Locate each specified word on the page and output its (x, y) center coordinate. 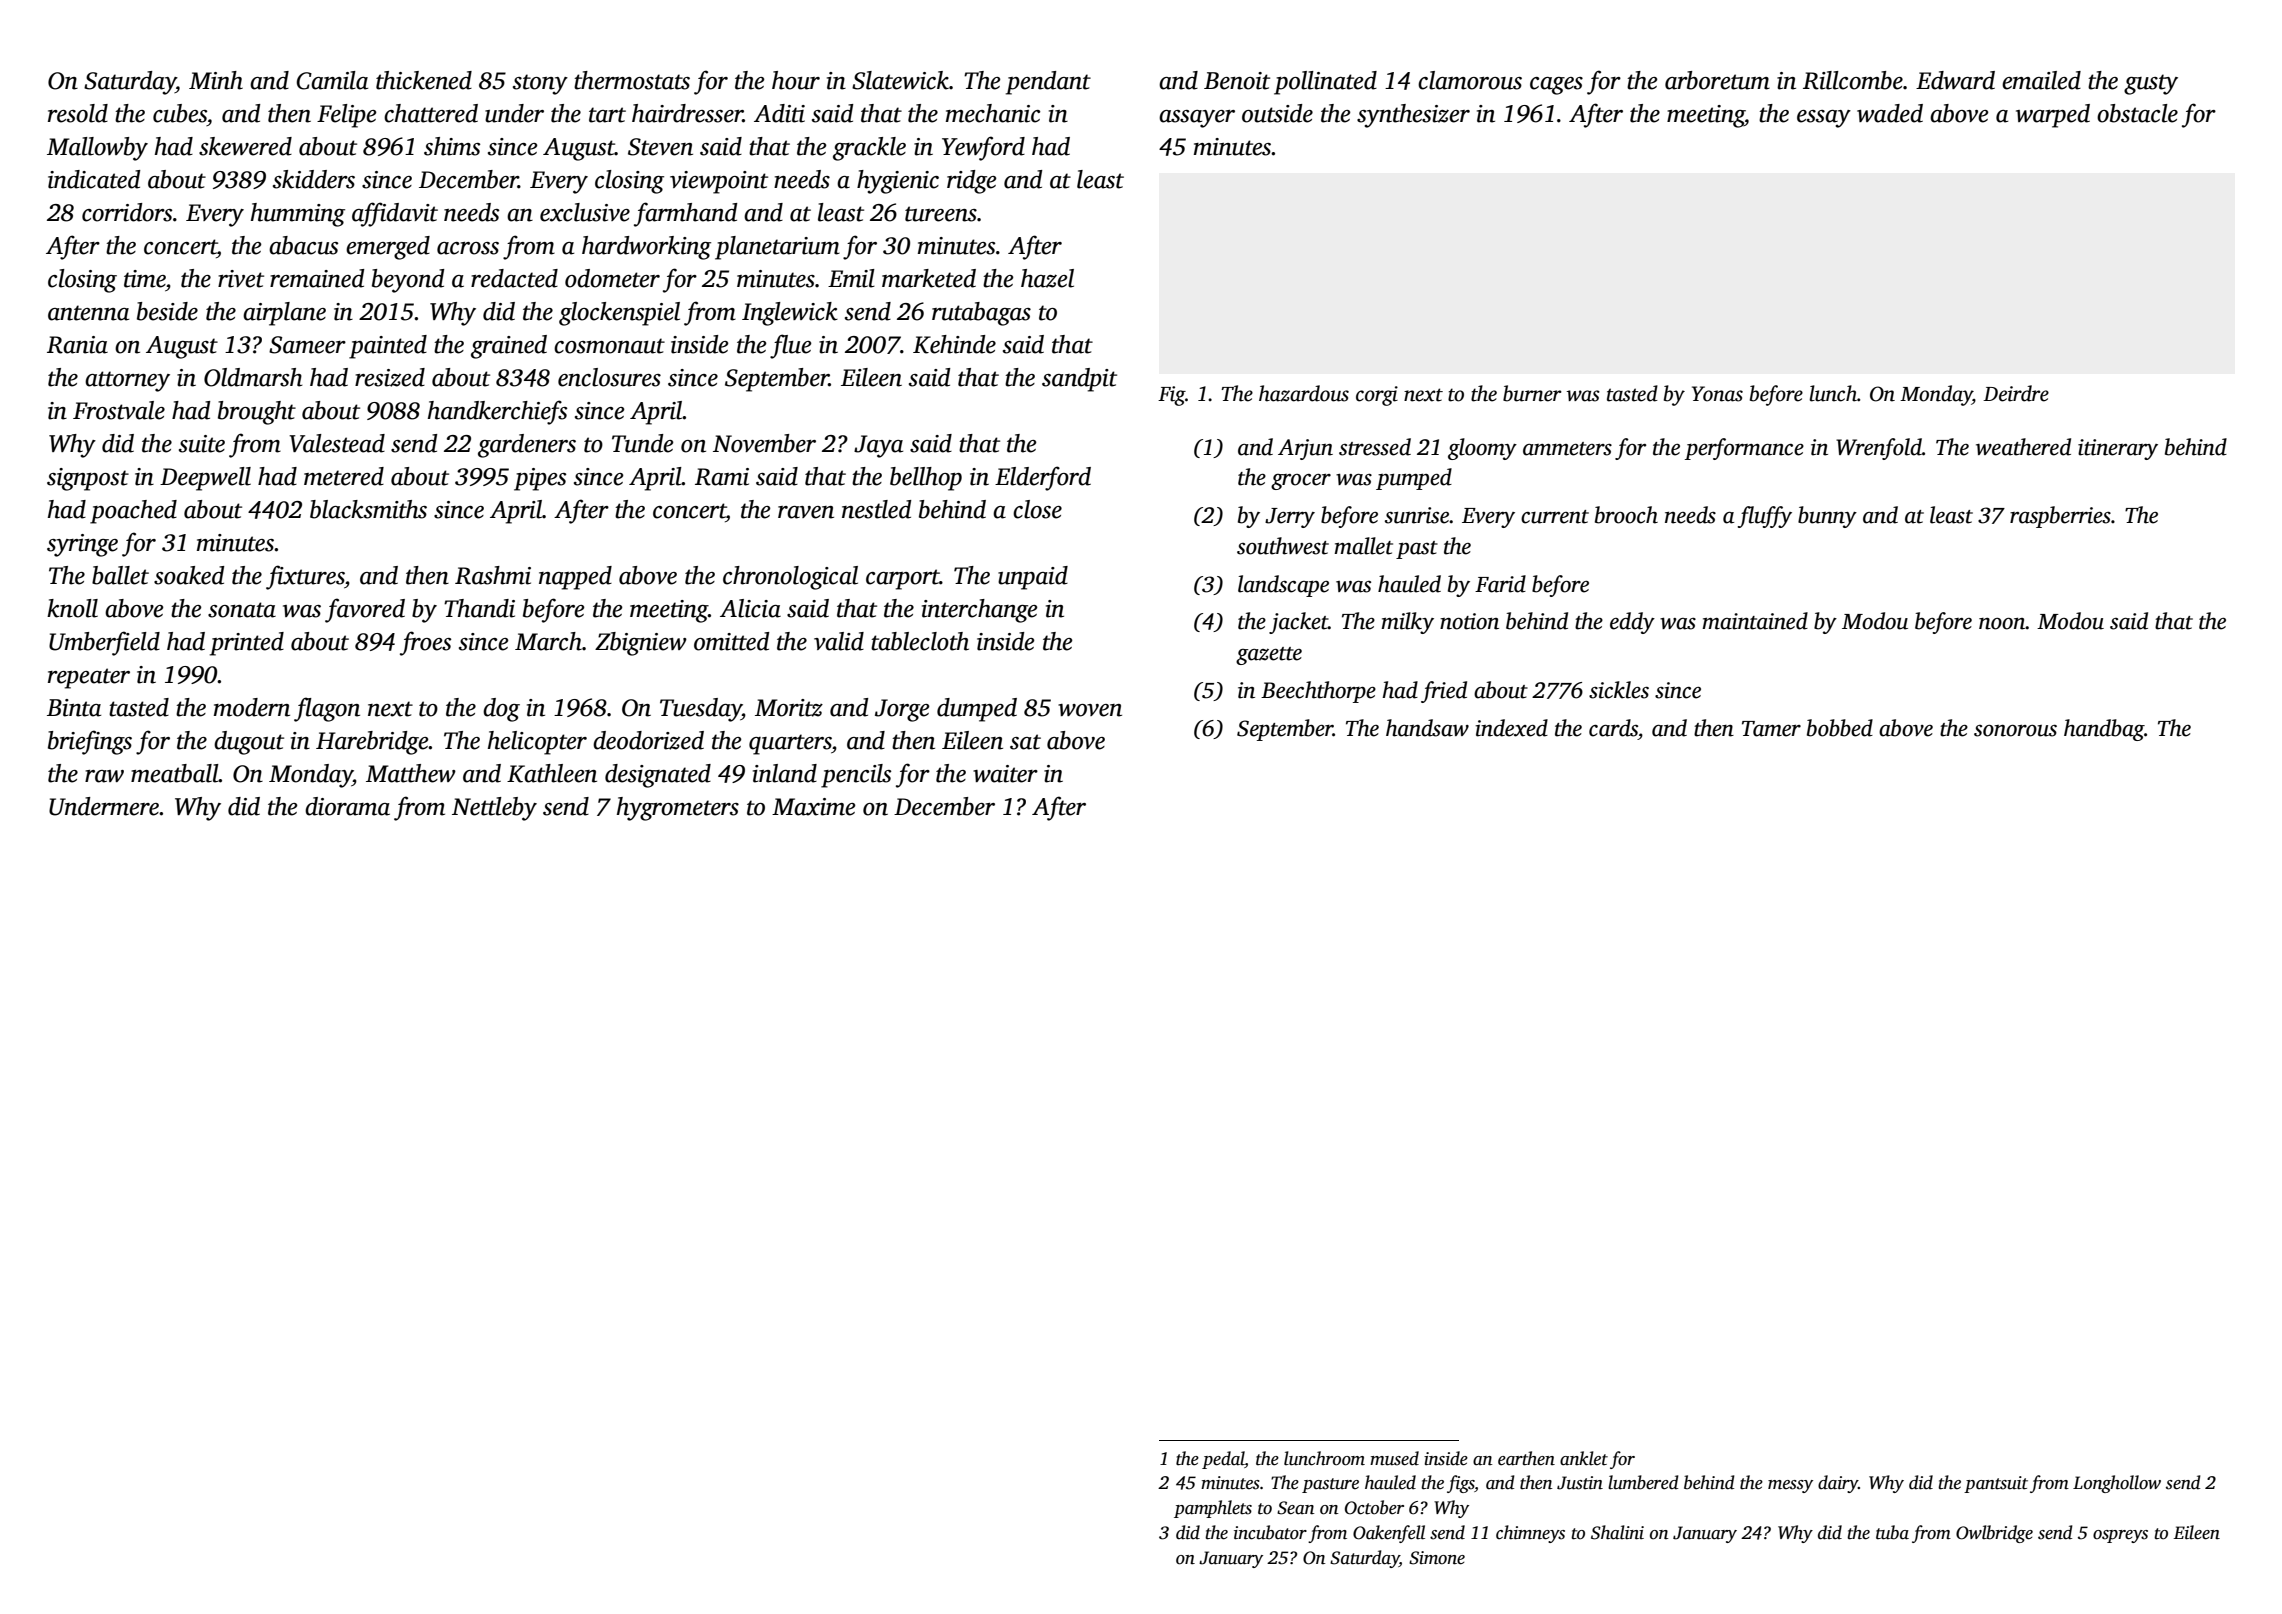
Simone (1437, 1558)
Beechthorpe (1318, 692)
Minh (216, 80)
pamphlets (1213, 1509)
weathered (2023, 447)
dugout (249, 743)
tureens (941, 214)
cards (1613, 728)
